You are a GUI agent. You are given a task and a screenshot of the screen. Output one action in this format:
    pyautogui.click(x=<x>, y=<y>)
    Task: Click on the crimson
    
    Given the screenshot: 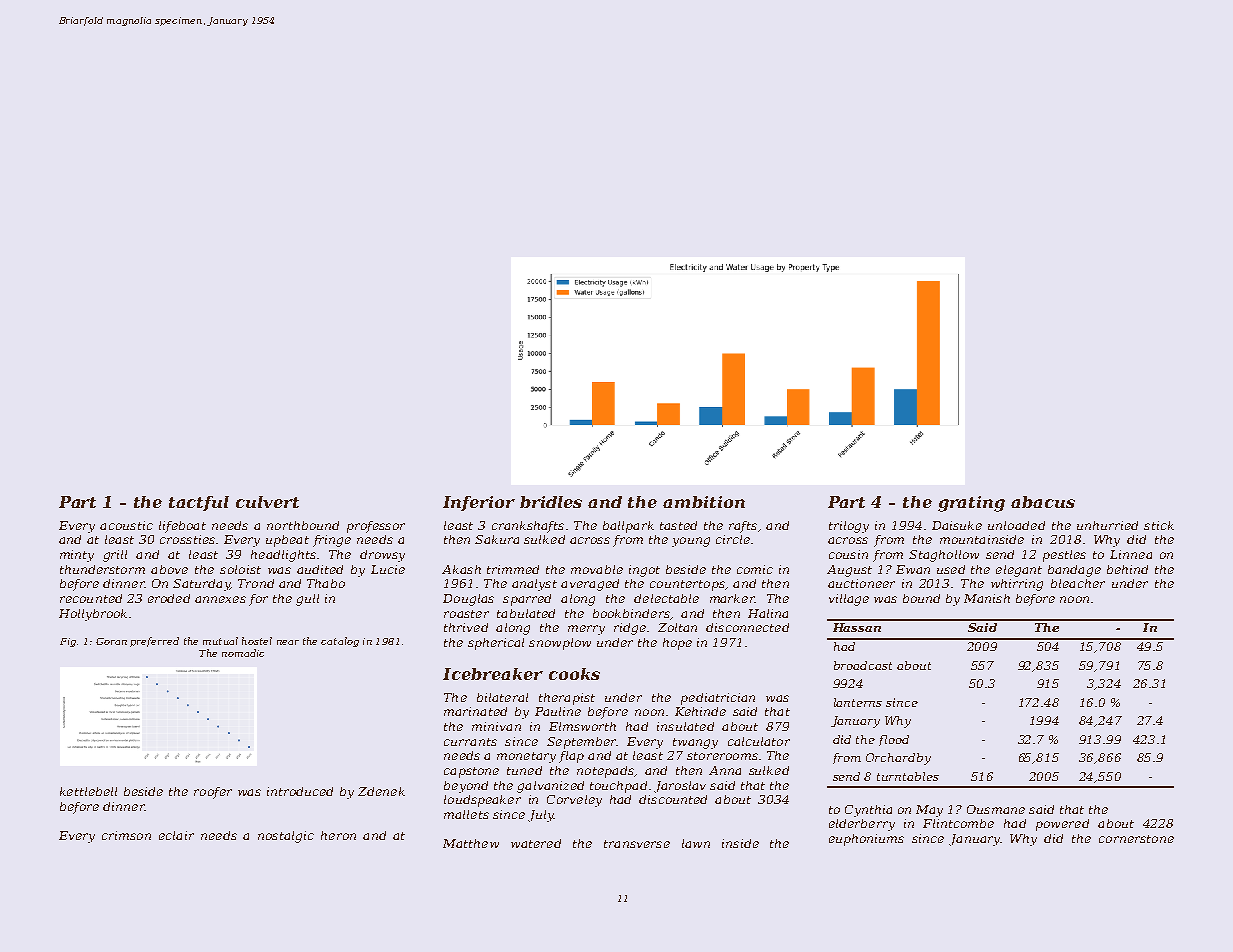 What is the action you would take?
    pyautogui.click(x=126, y=835)
